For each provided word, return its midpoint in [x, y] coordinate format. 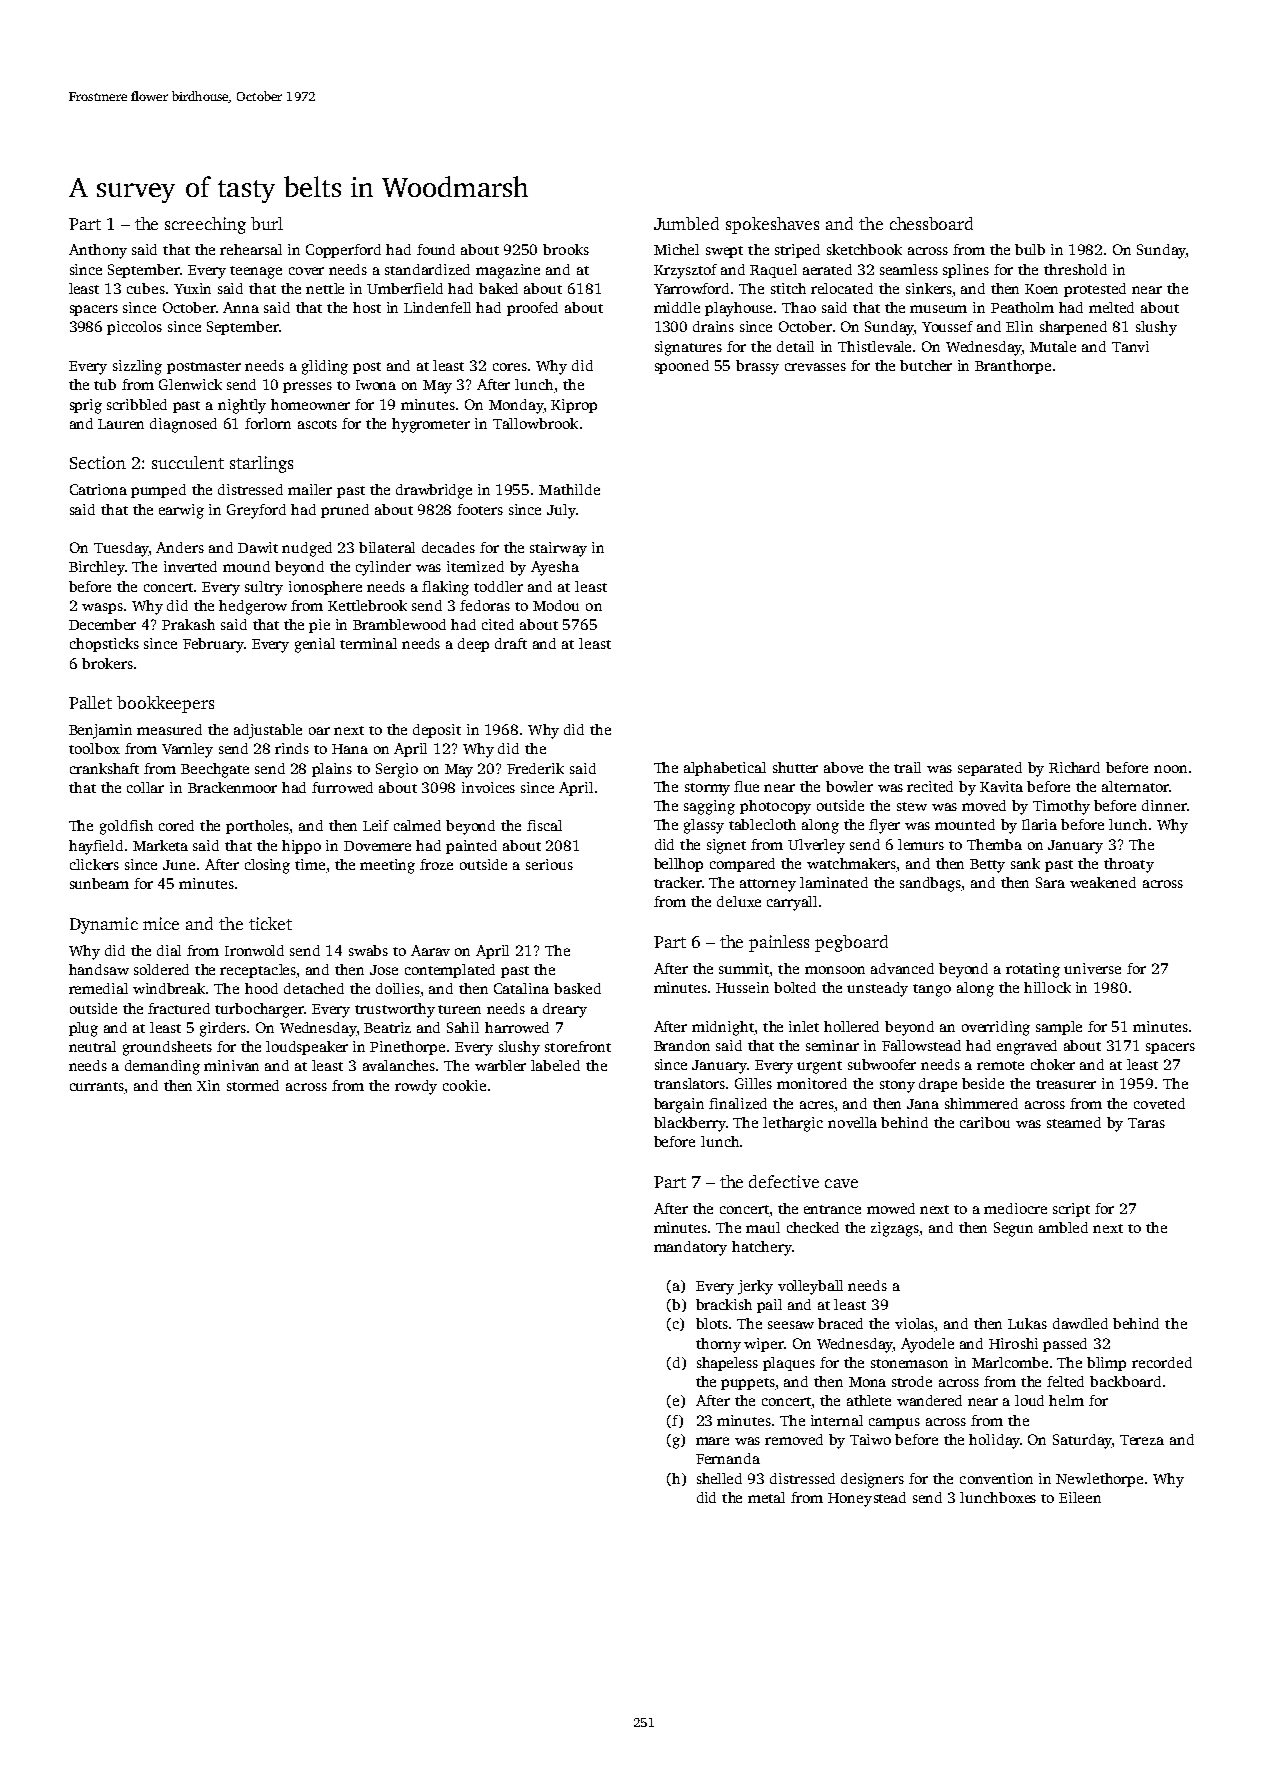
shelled [719, 1478]
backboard [1125, 1381]
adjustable [268, 731]
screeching [205, 225]
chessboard [931, 223]
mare [712, 1441]
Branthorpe [1013, 367]
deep [473, 645]
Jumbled [686, 223]
